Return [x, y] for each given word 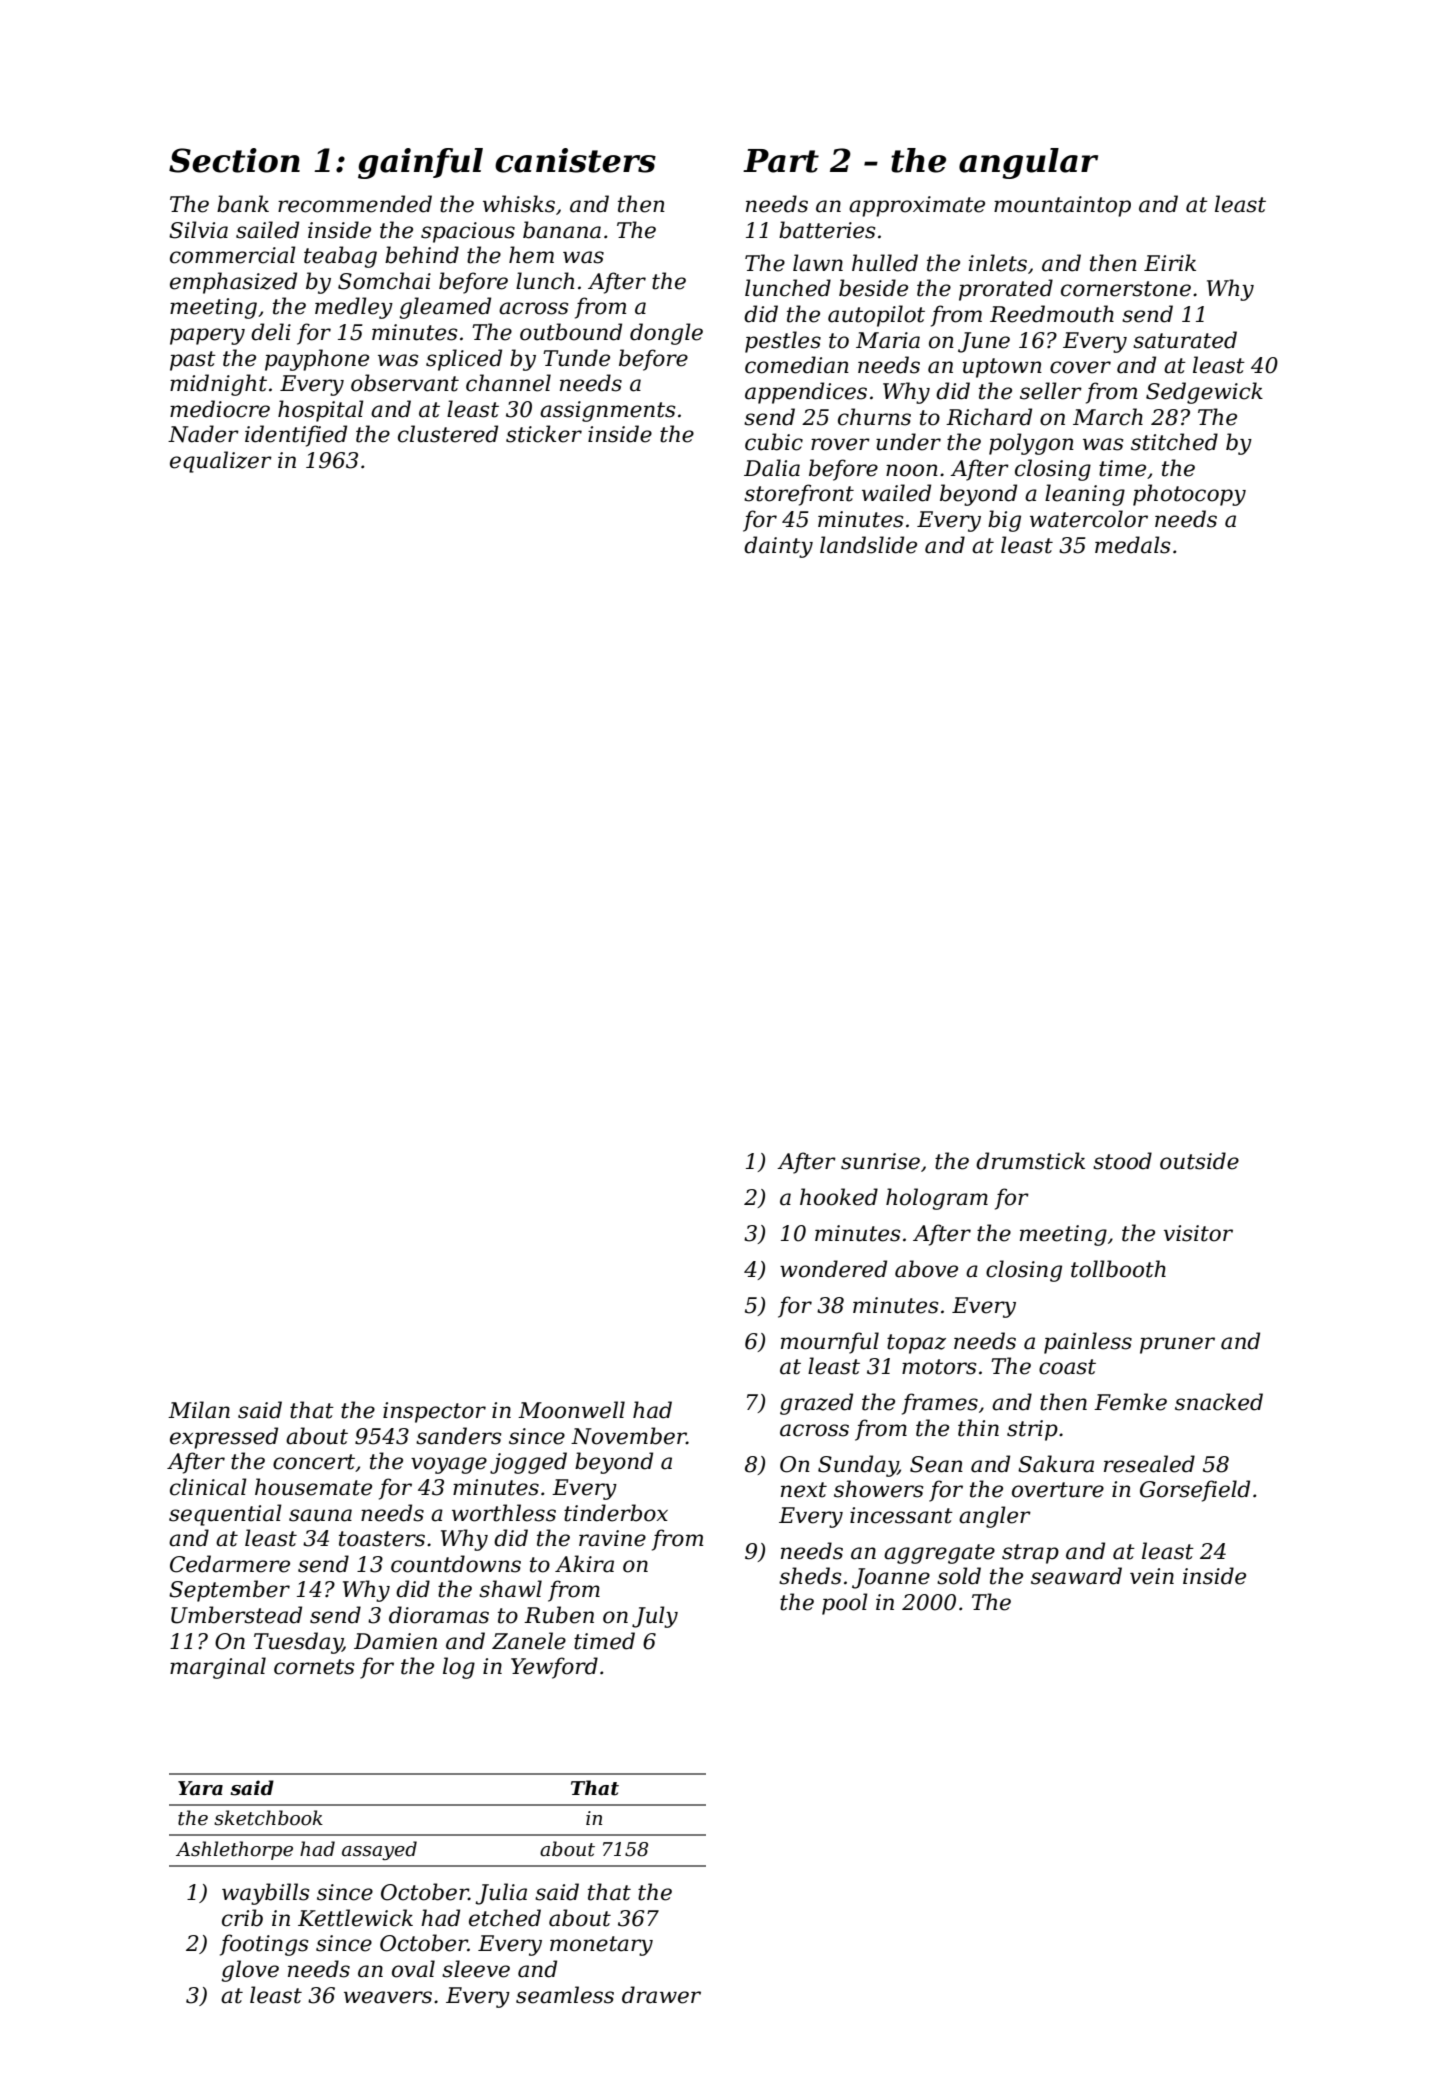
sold [959, 1576]
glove [250, 1971]
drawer [661, 1995]
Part [781, 161]
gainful [420, 163]
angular [1028, 163]
